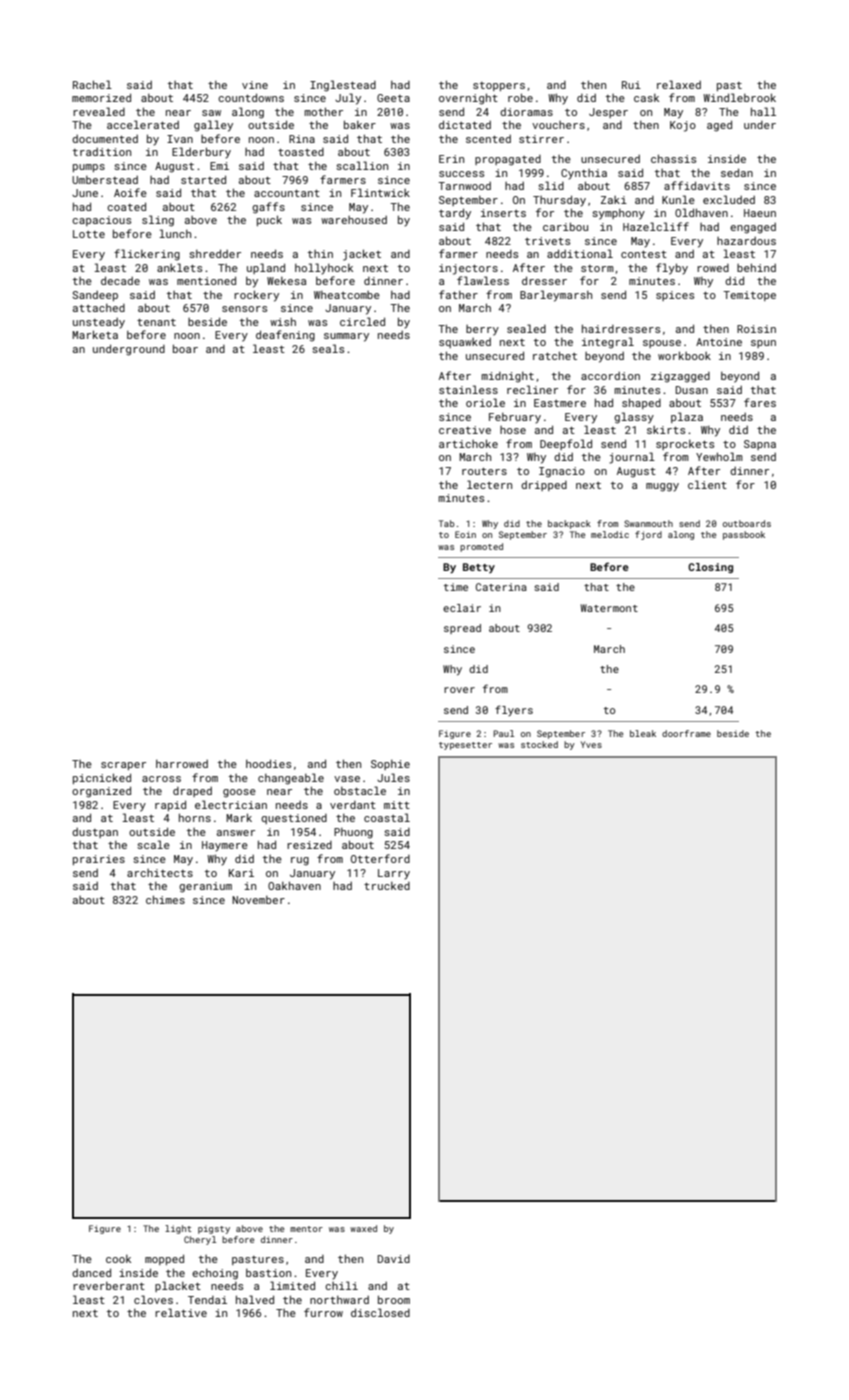  Describe the element at coordinates (394, 1299) in the screenshot. I see `broom` at that location.
